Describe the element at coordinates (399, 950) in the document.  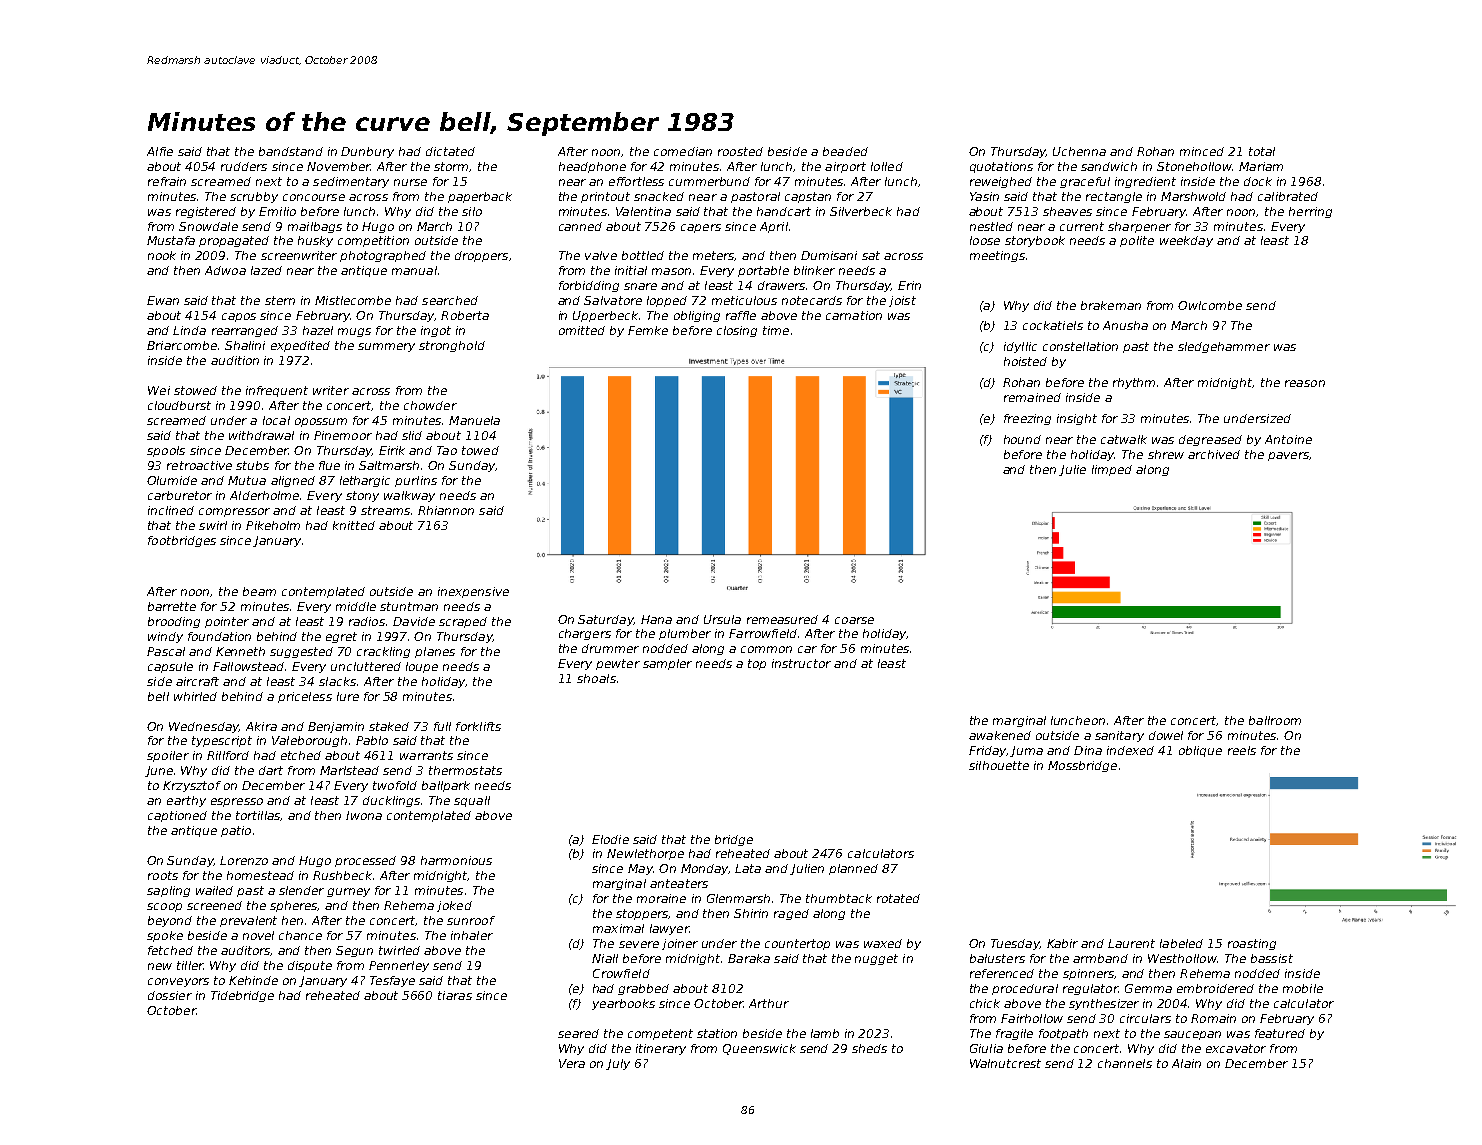
I see `twirled` at that location.
